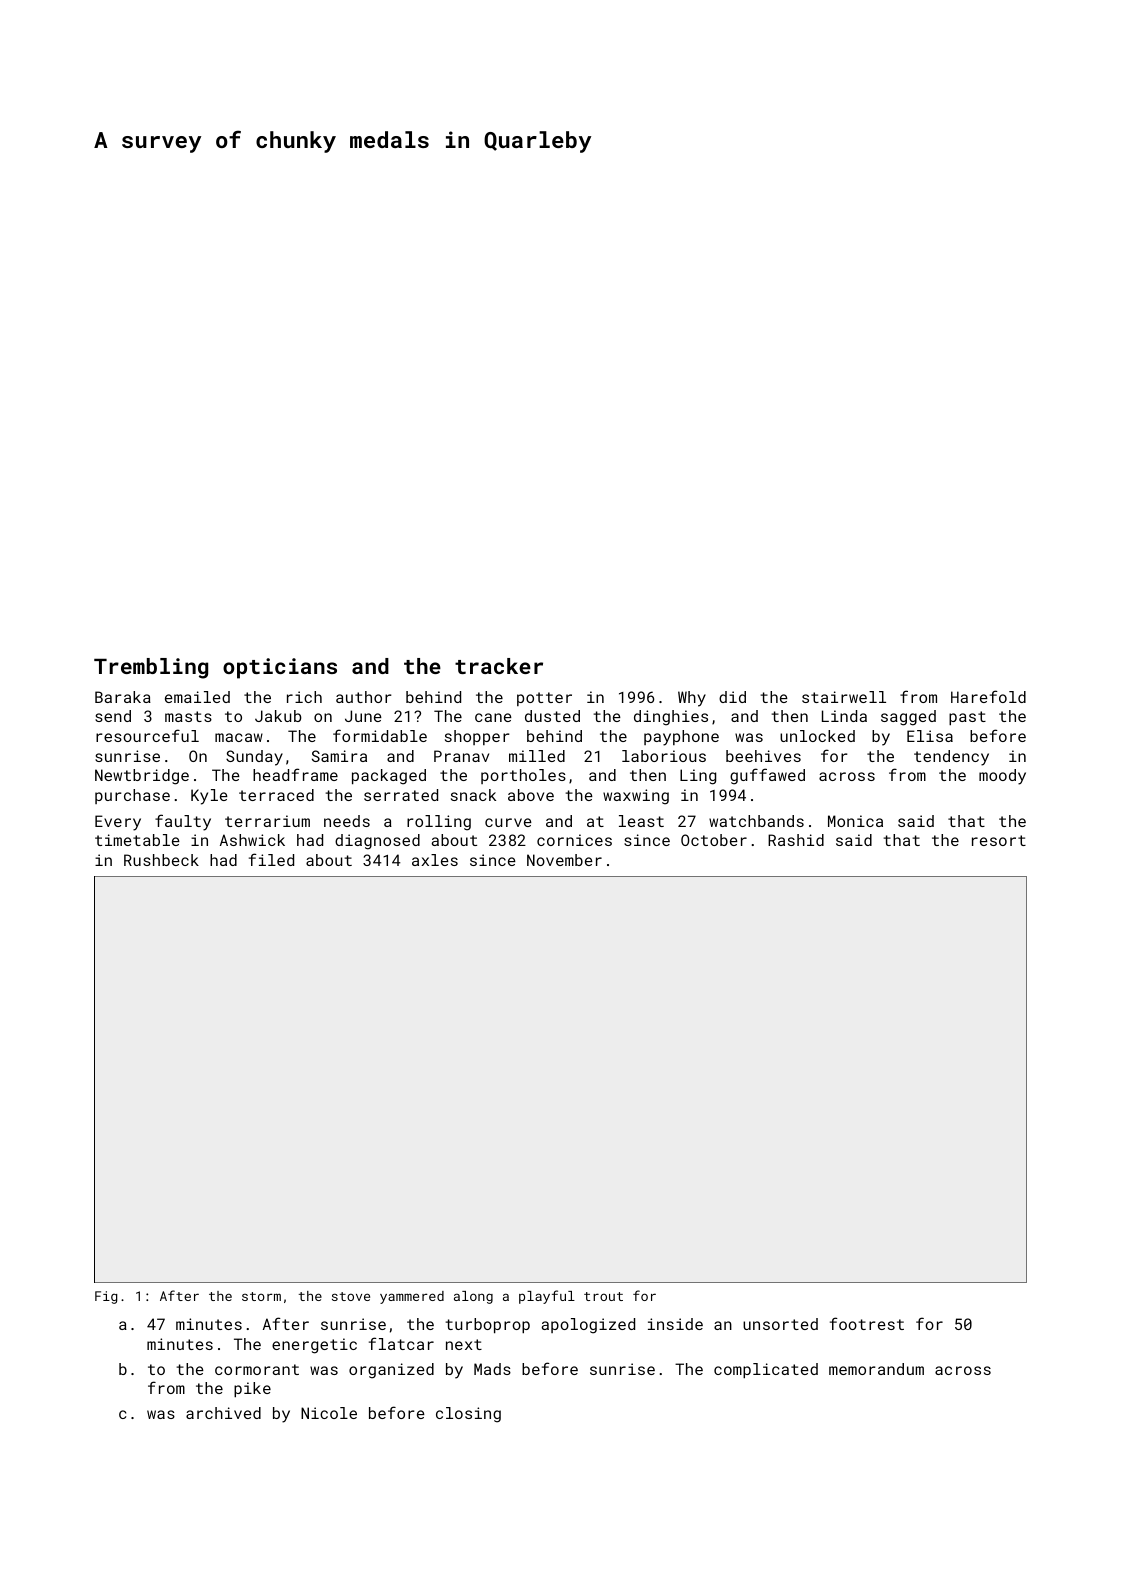 The width and height of the document is (1121, 1585). What do you see at coordinates (473, 795) in the document?
I see `snack` at bounding box center [473, 795].
